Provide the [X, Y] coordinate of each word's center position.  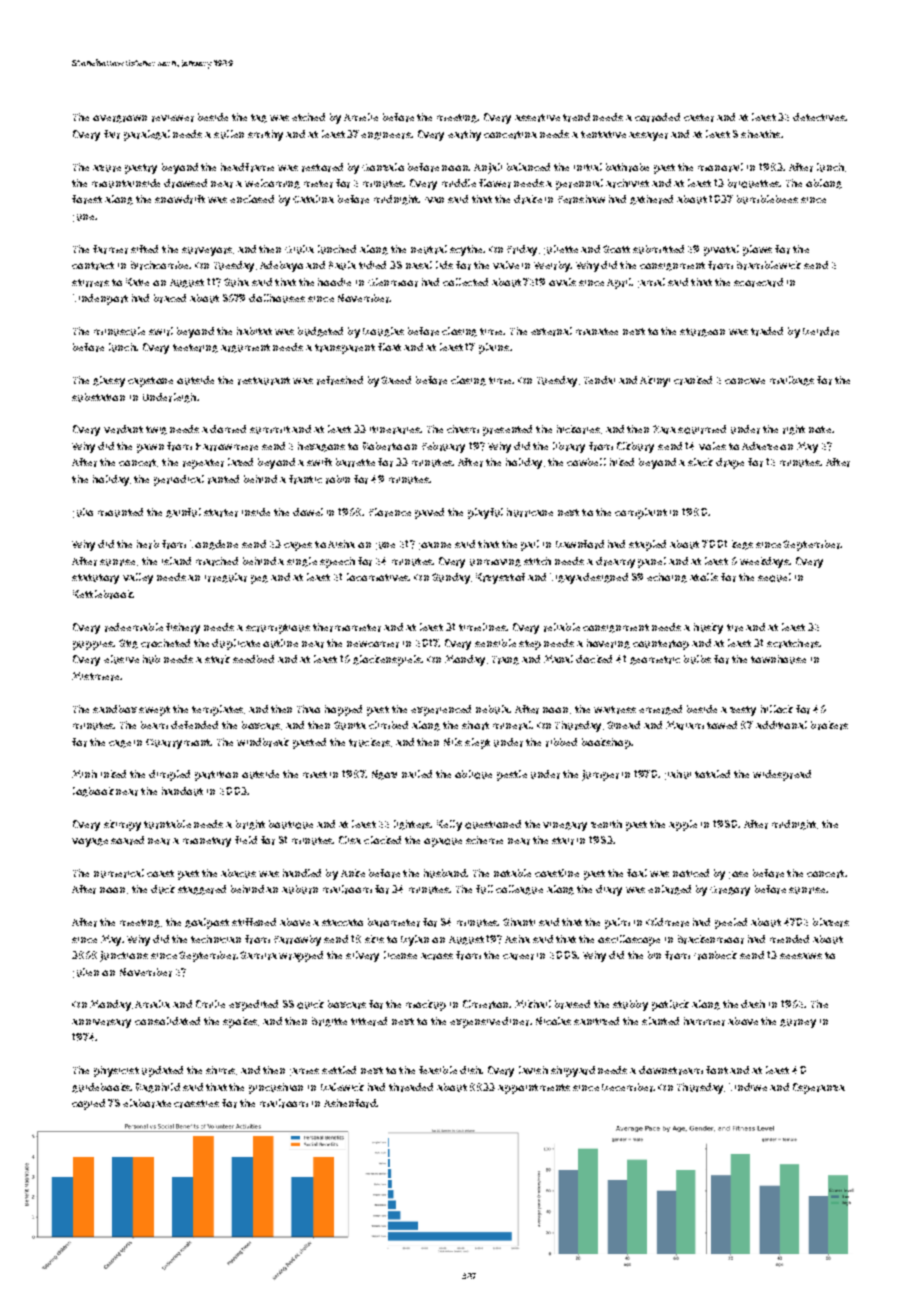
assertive [537, 118]
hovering [608, 644]
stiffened [254, 922]
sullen [229, 134]
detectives [819, 117]
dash [753, 1004]
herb [148, 544]
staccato [342, 922]
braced [170, 298]
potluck [670, 1005]
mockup [426, 1005]
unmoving [495, 563]
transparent [345, 349]
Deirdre [821, 331]
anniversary [101, 1023]
